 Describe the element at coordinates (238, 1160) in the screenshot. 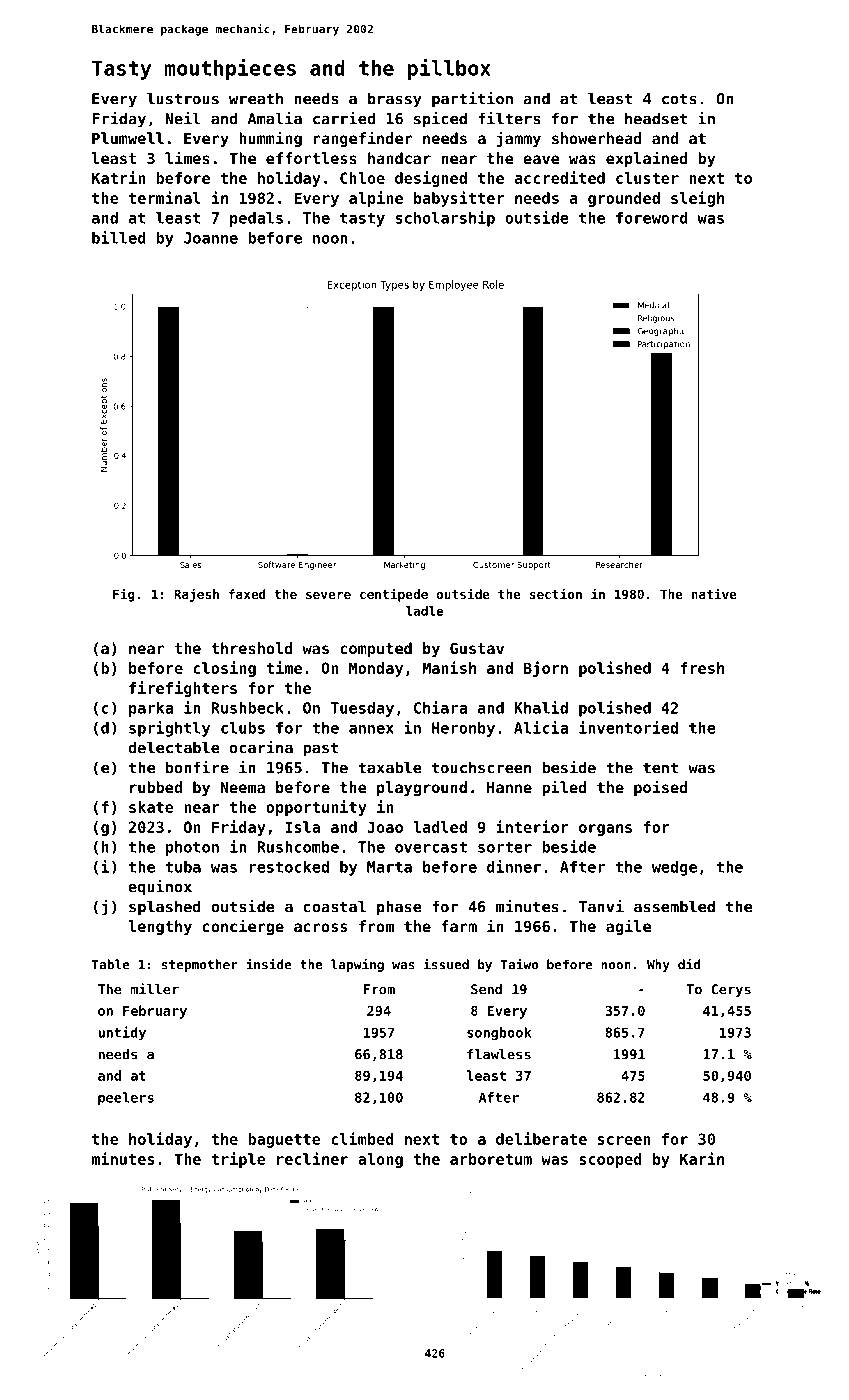

I see `triple` at that location.
